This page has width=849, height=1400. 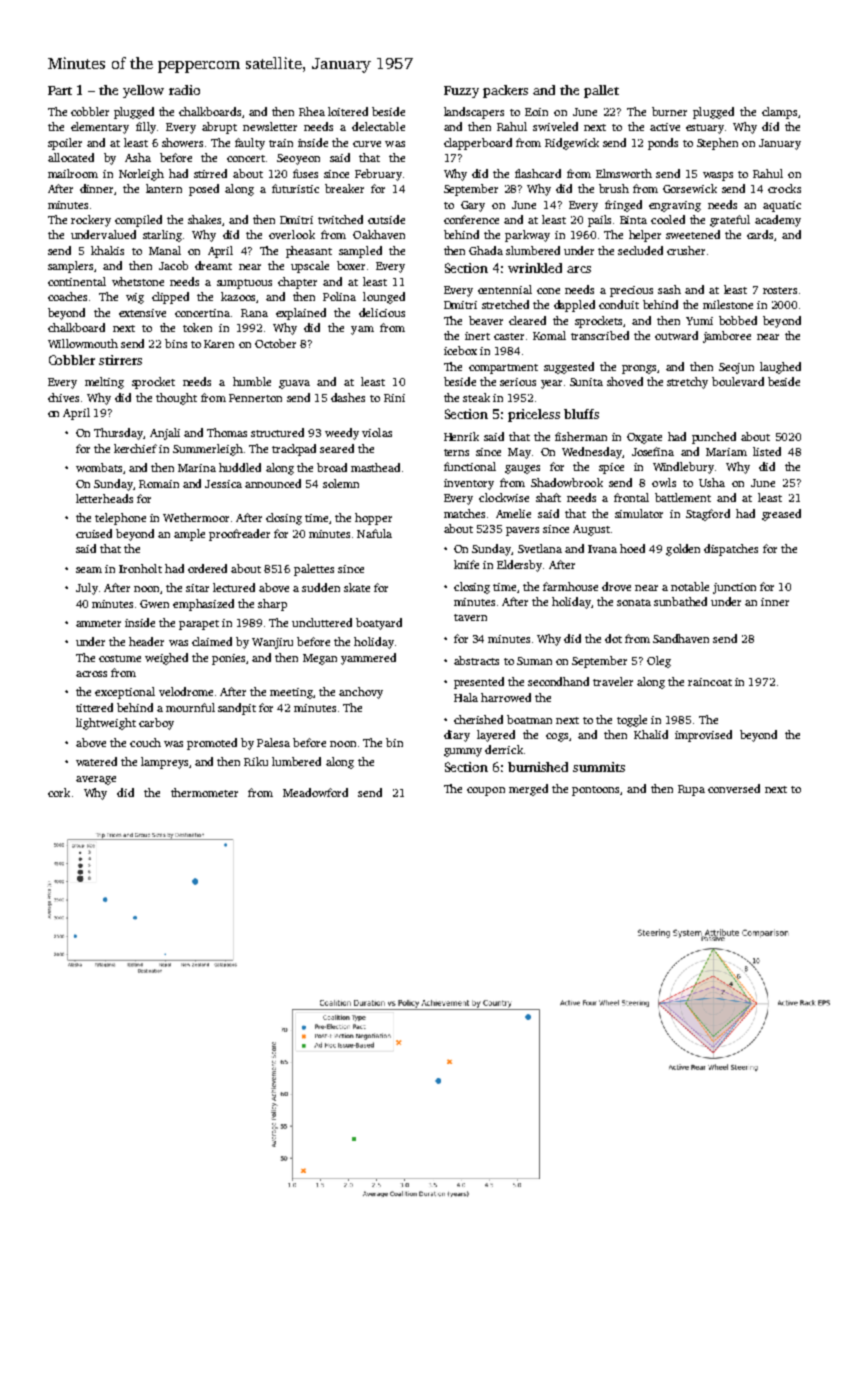 I want to click on diary, so click(x=457, y=736).
